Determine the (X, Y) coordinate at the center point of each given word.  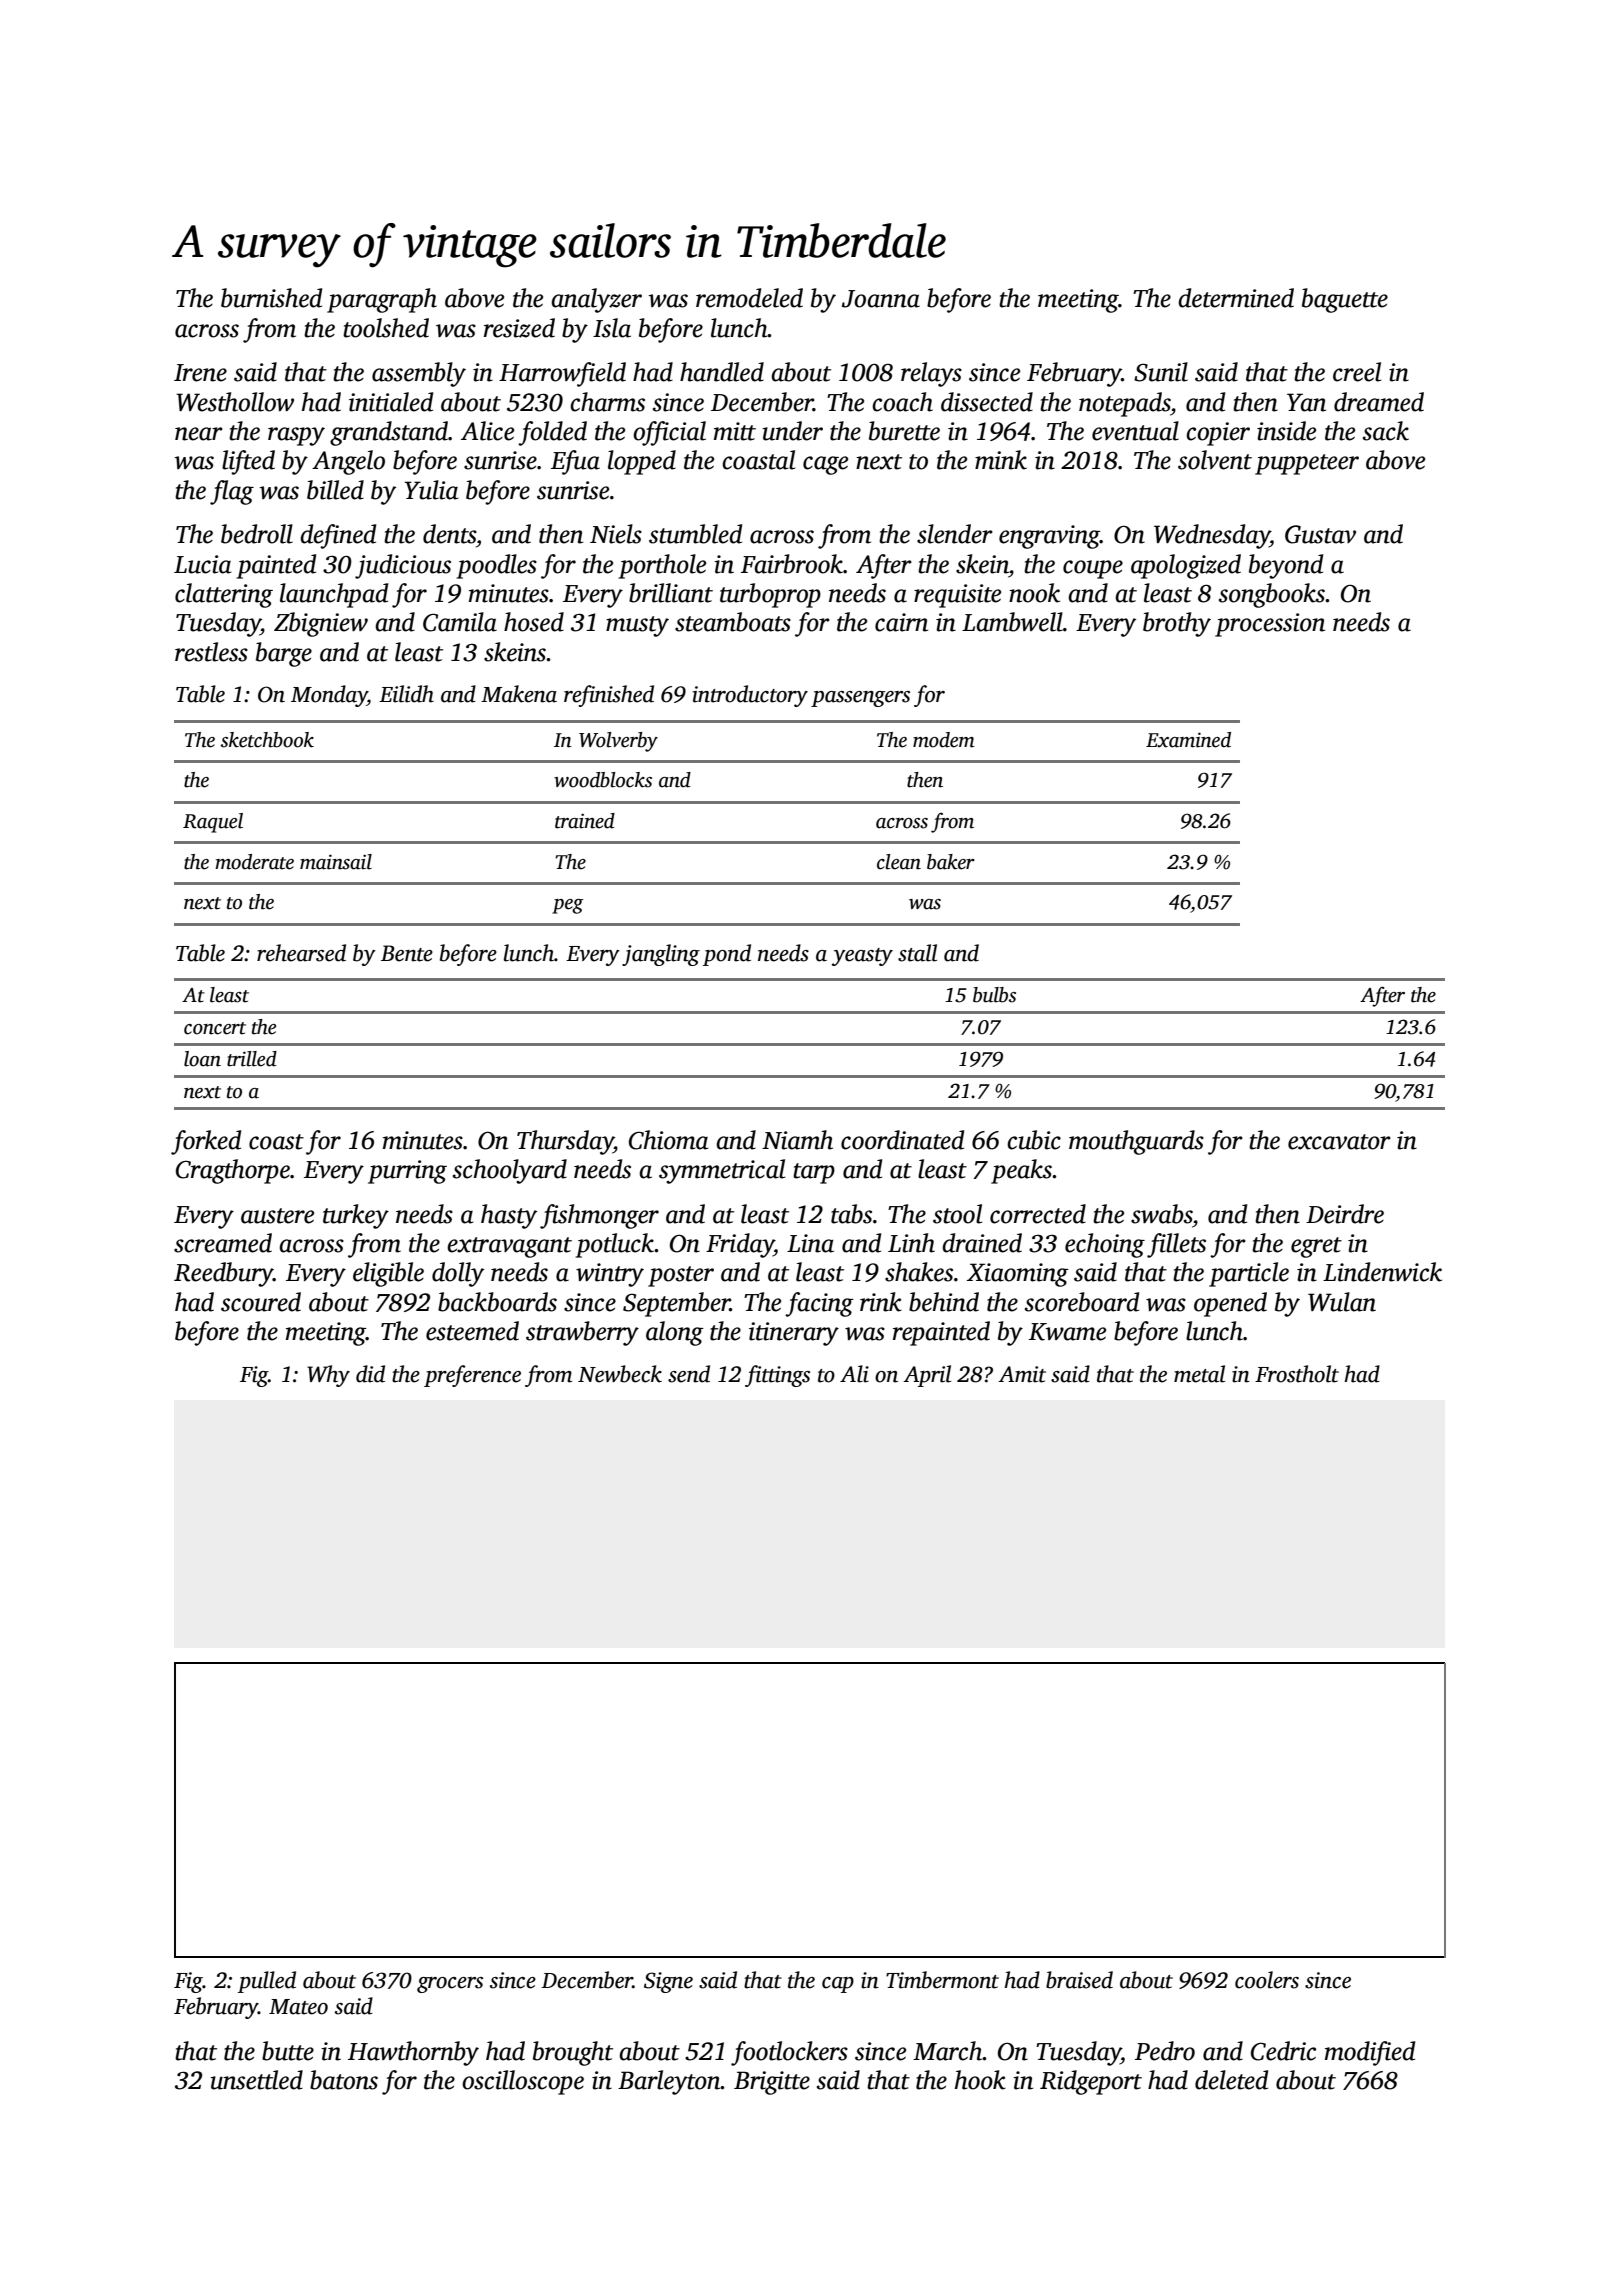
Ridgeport (1091, 2082)
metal (1199, 1374)
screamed (223, 1243)
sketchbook (267, 740)
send (689, 1374)
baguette (1345, 300)
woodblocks (603, 780)
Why (328, 1376)
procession (1270, 625)
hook (980, 2080)
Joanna (881, 299)
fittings (777, 1376)
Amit (1022, 1374)
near (199, 434)
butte (288, 2051)
